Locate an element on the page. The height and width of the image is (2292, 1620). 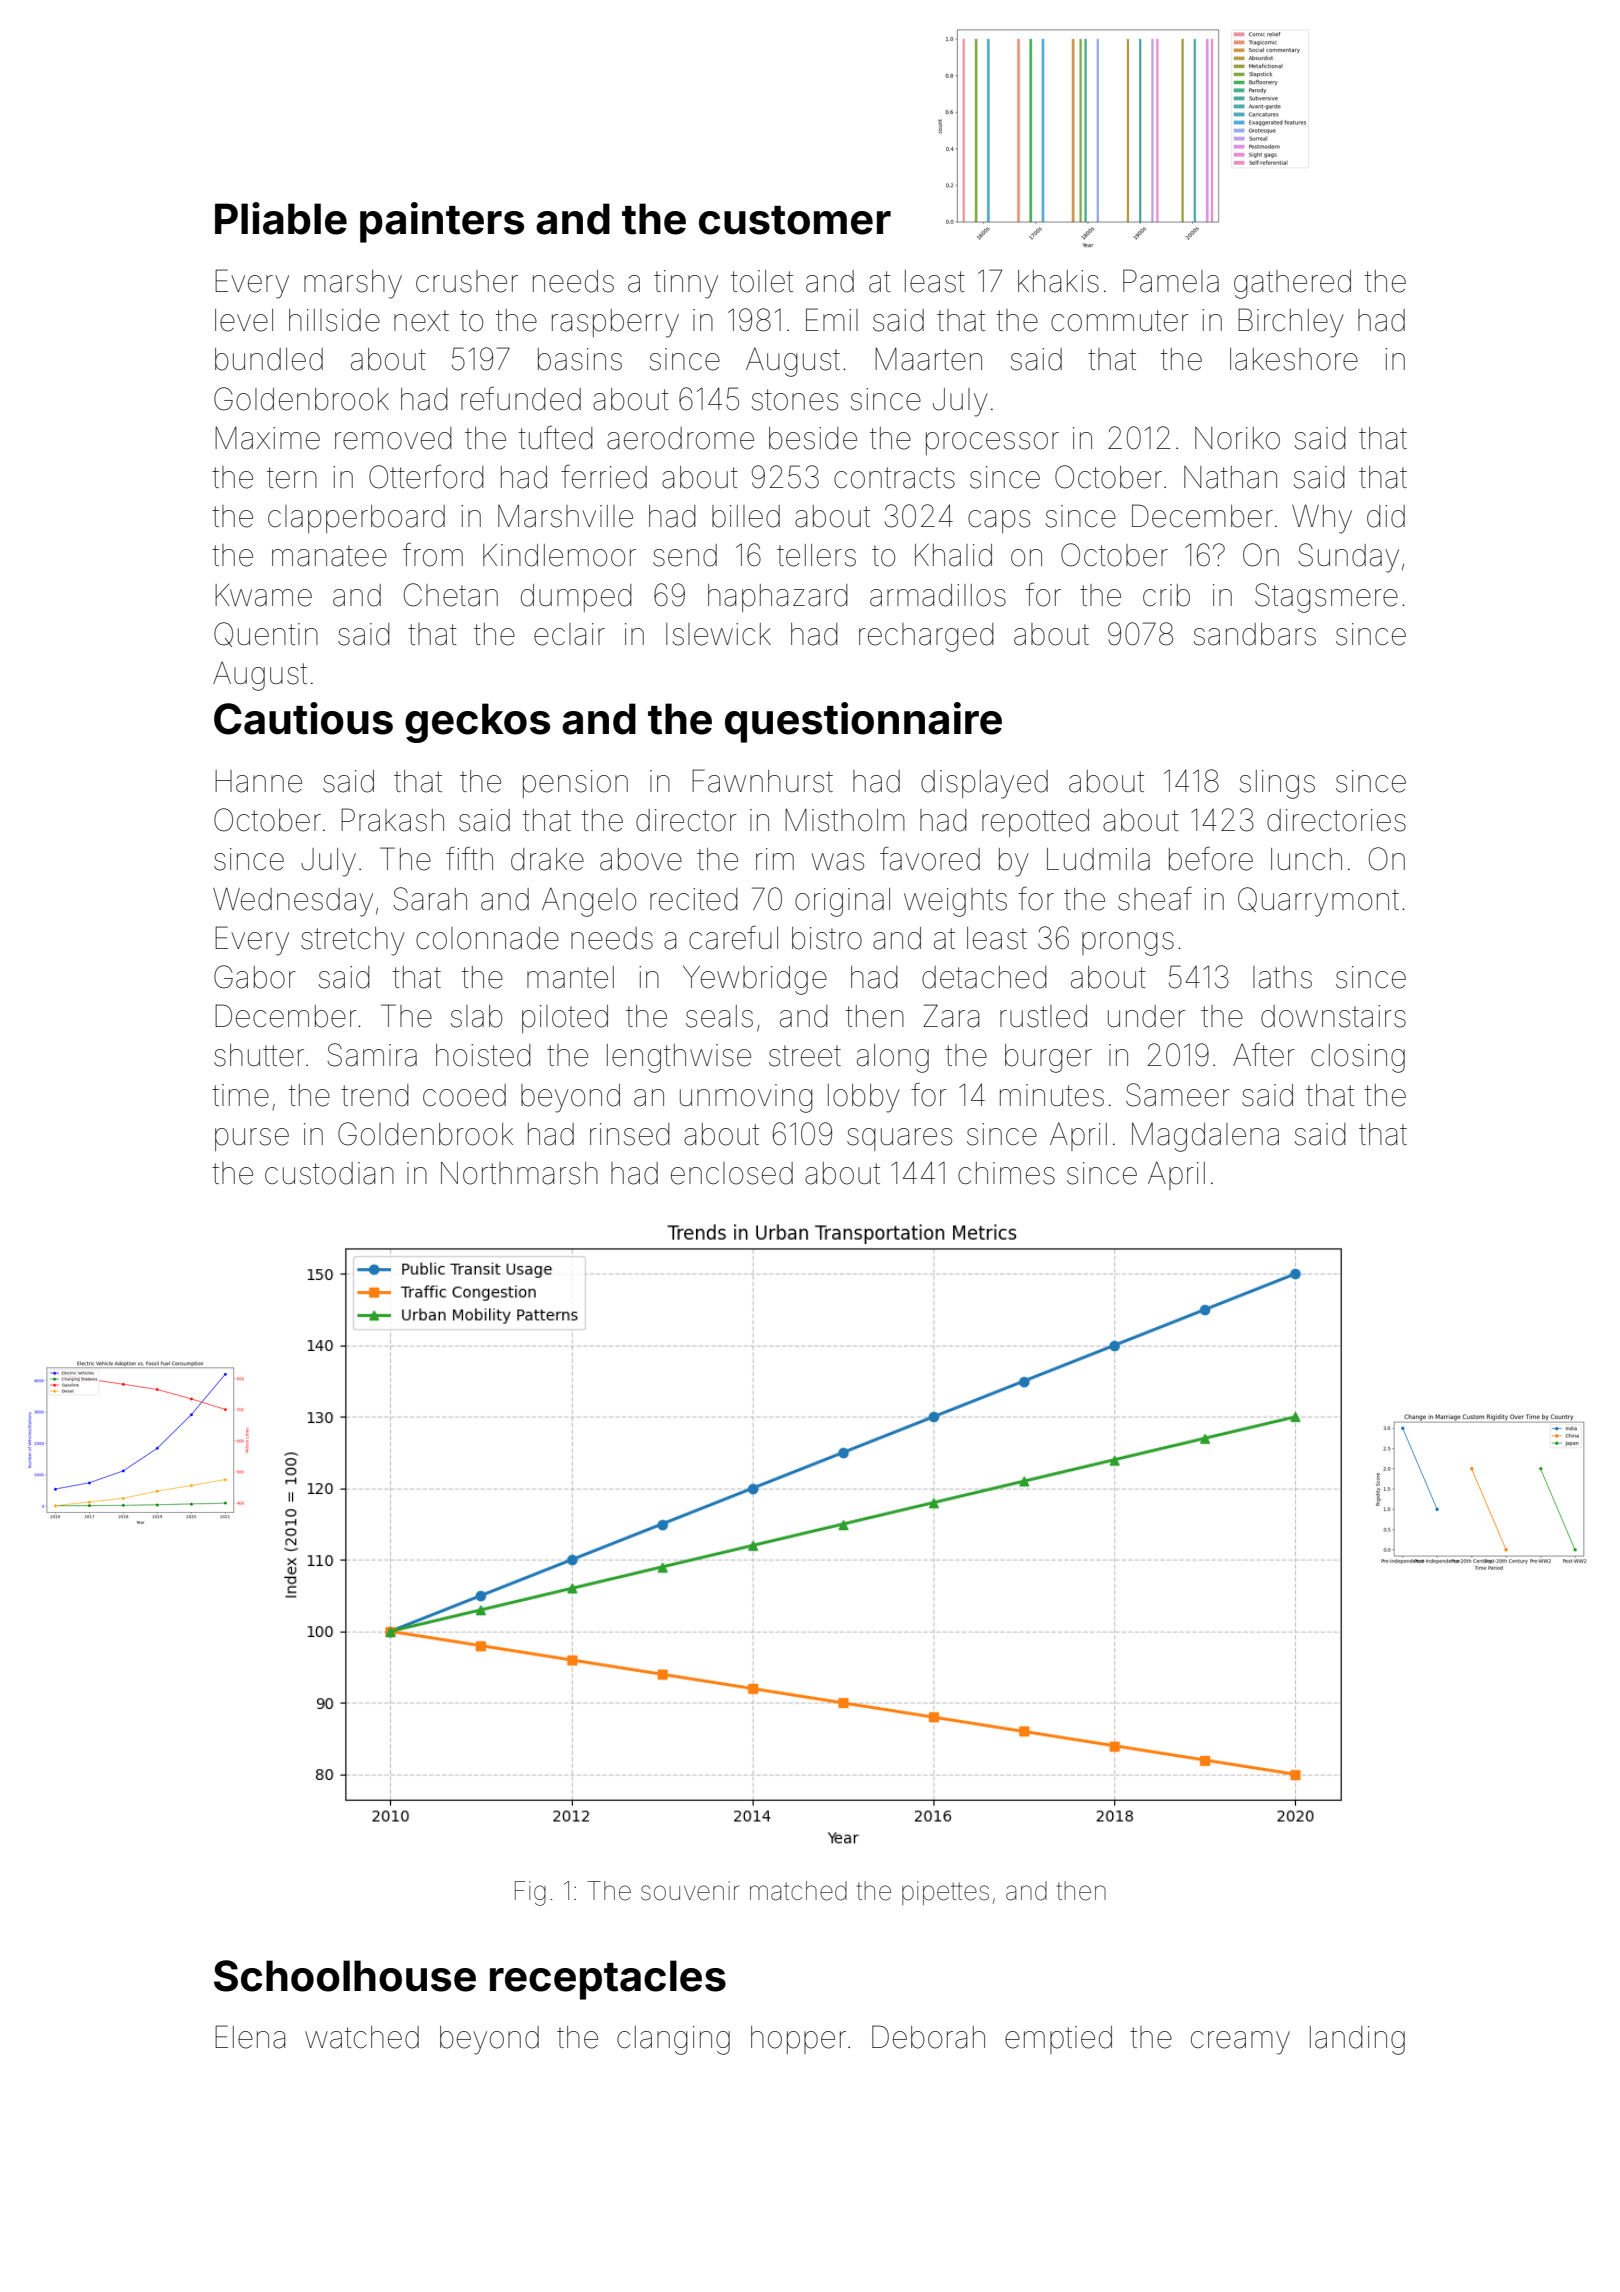
watched is located at coordinates (362, 2037).
